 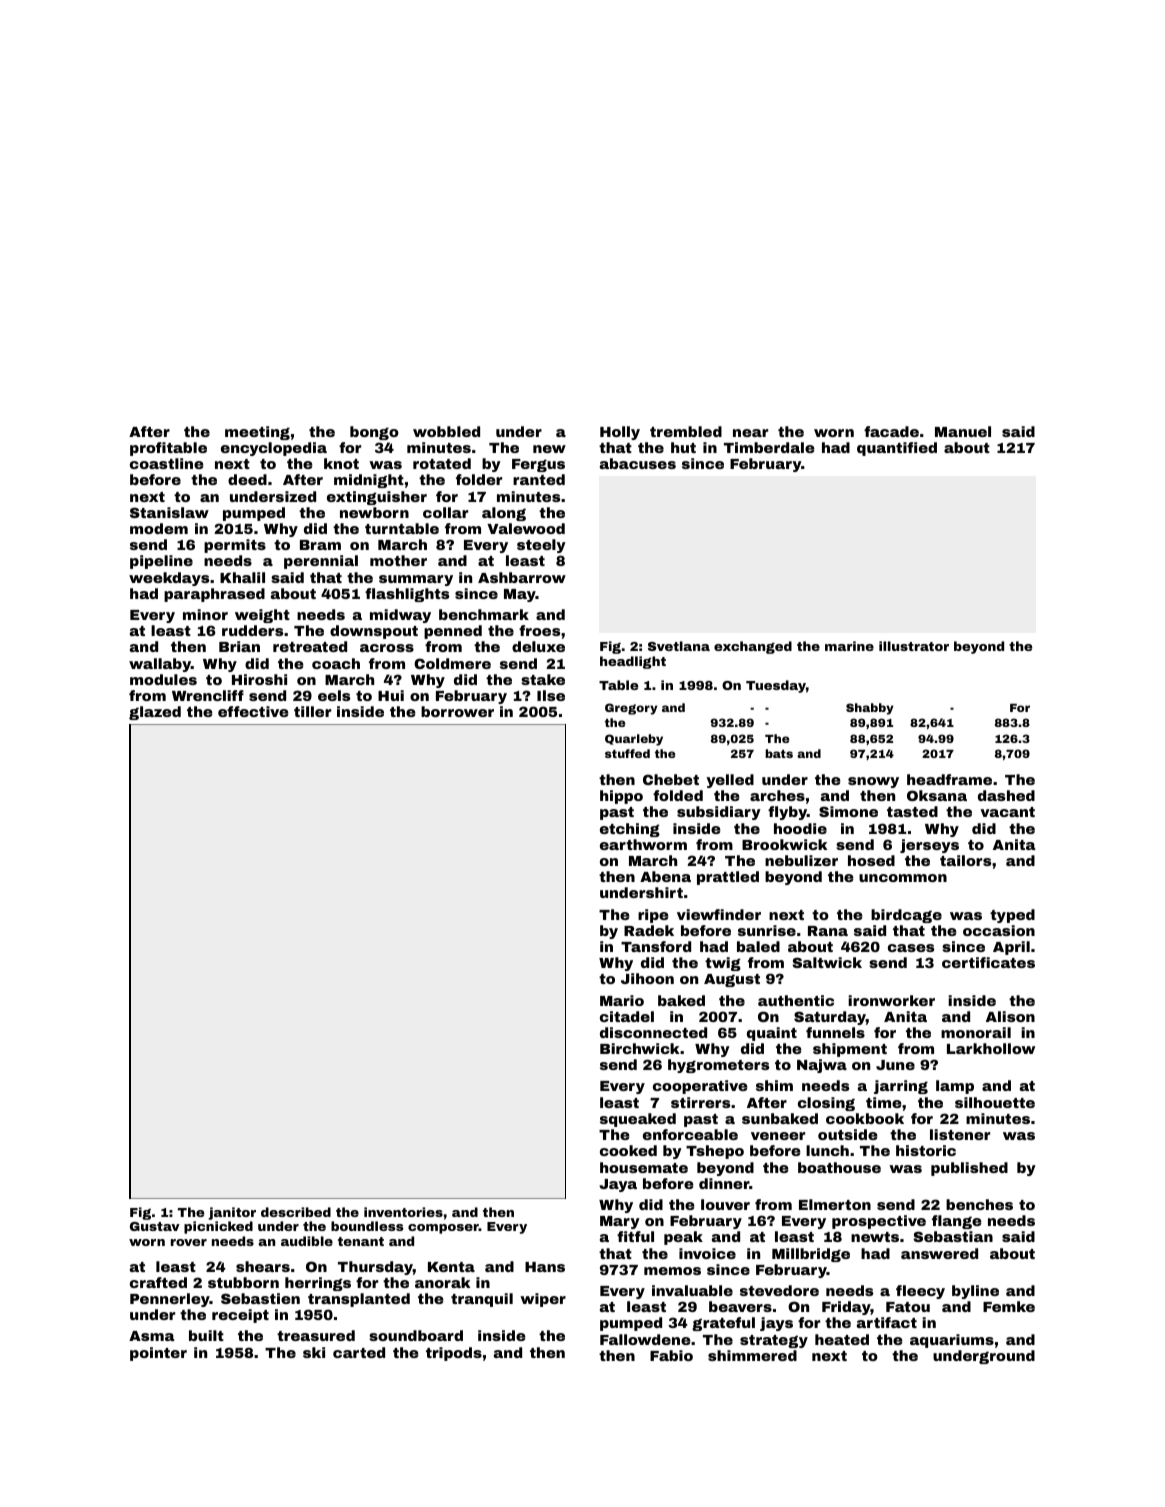 I want to click on Holly, so click(x=620, y=433).
